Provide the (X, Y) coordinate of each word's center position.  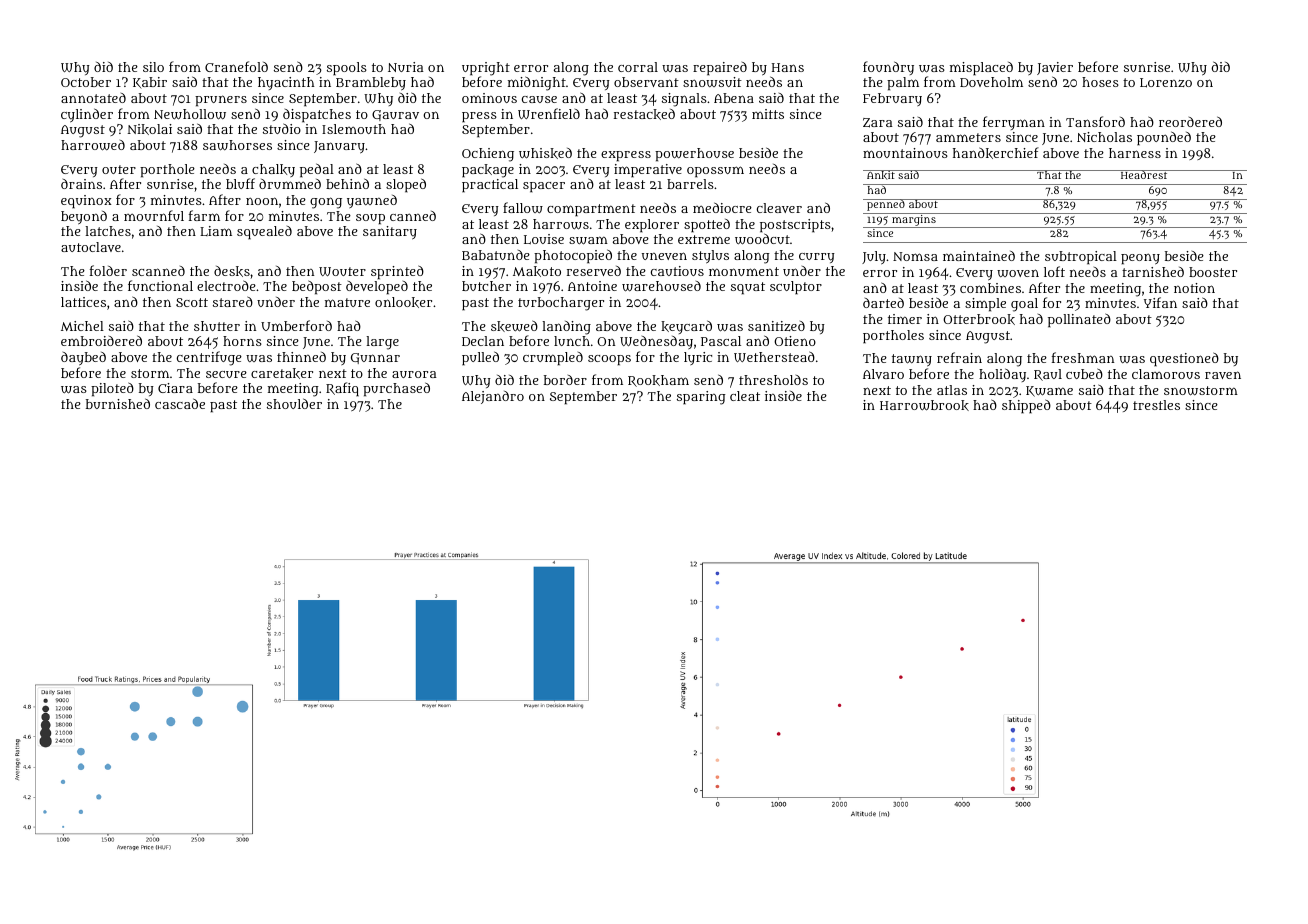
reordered (1190, 121)
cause (539, 99)
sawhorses (237, 145)
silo (153, 67)
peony (1140, 259)
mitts (768, 114)
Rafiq (342, 389)
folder (108, 270)
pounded (1164, 138)
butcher (486, 286)
